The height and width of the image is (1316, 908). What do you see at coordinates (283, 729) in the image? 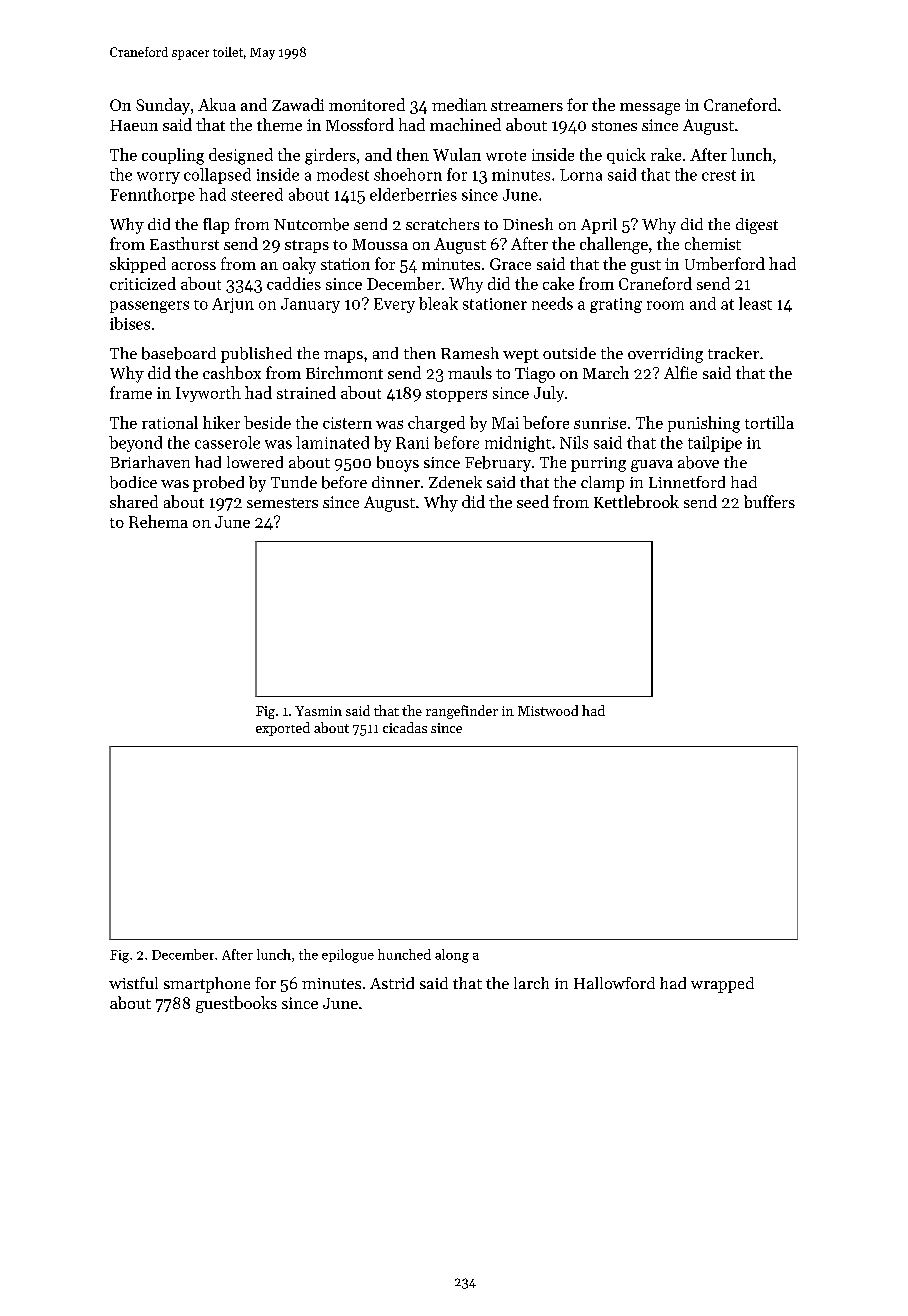
I see `exported` at bounding box center [283, 729].
